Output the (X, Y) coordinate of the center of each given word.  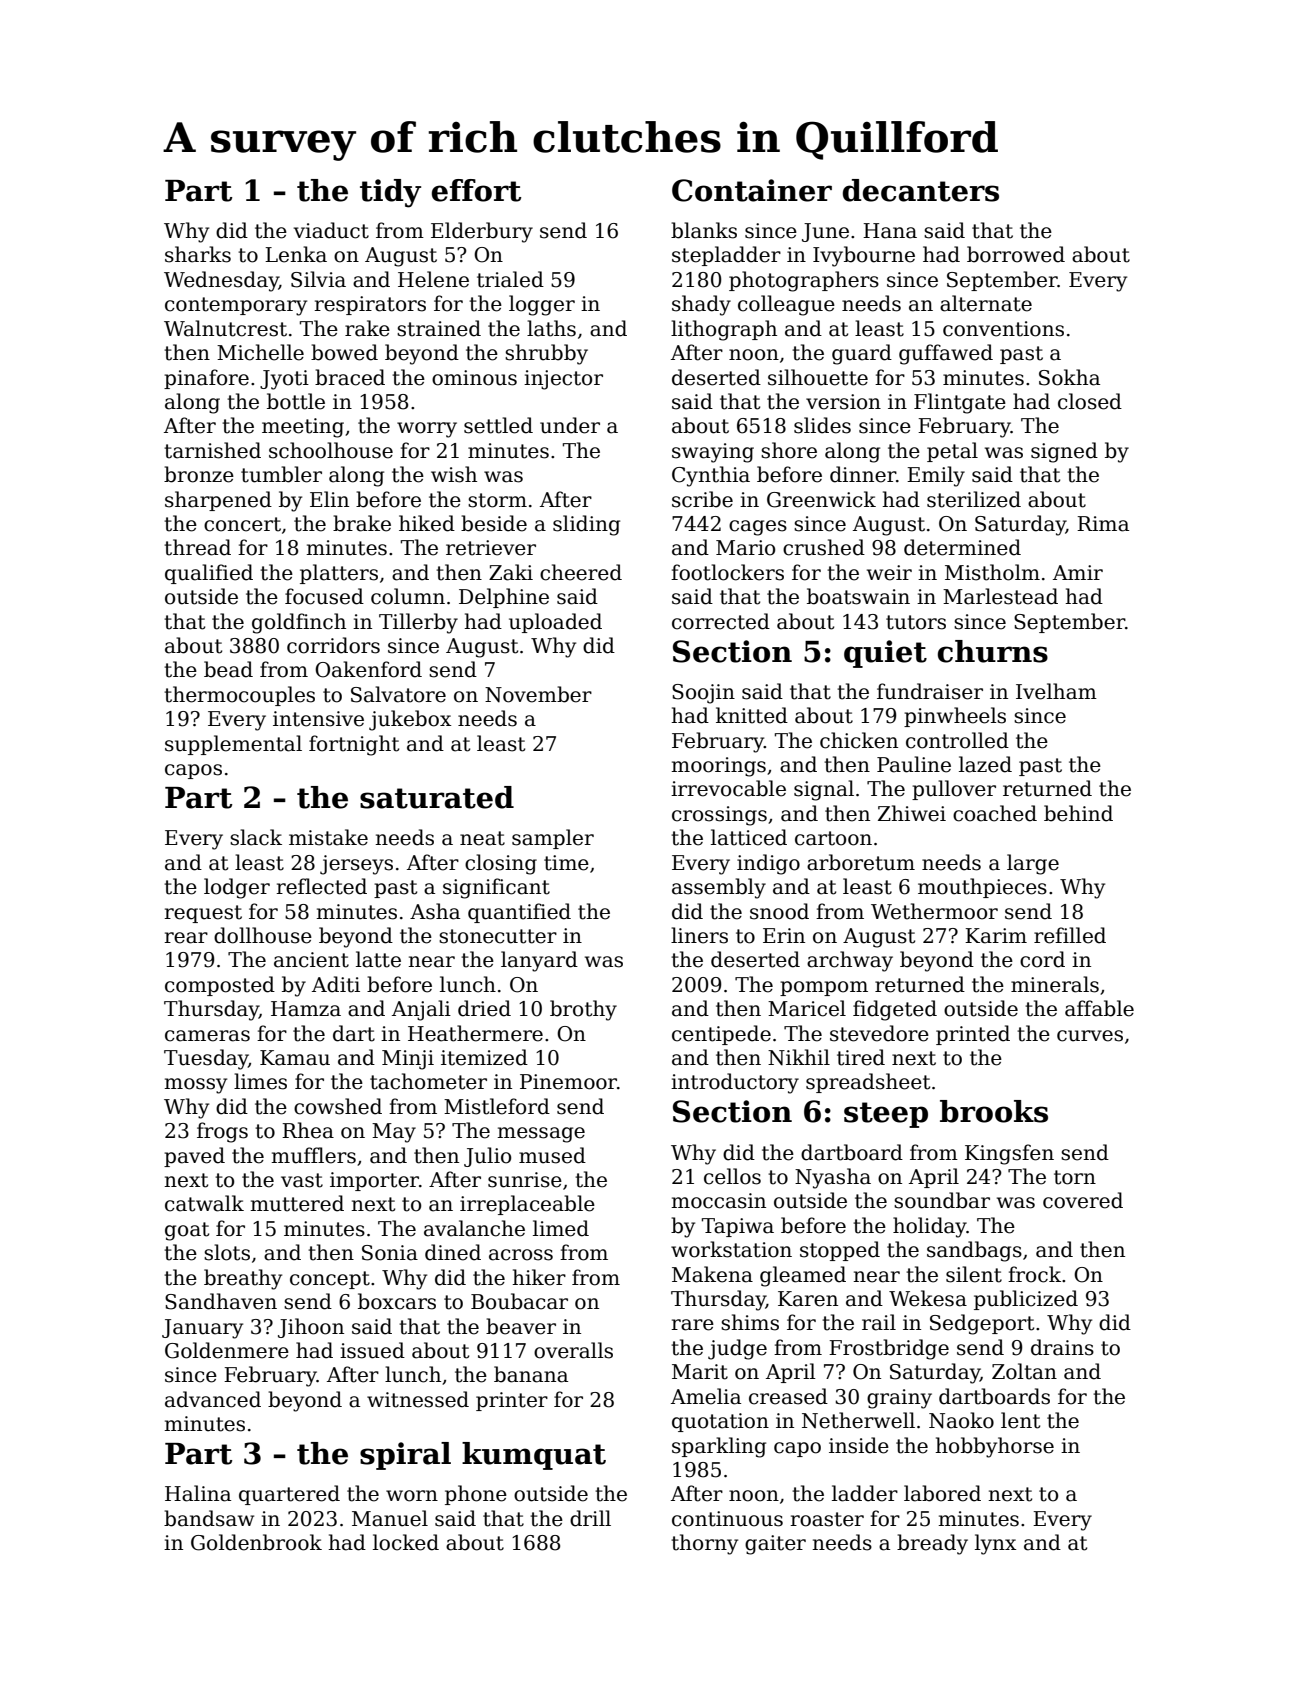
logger (542, 305)
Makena (712, 1274)
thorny (704, 1544)
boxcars (397, 1301)
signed (1064, 452)
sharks (198, 254)
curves (1090, 1036)
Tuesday (206, 1059)
